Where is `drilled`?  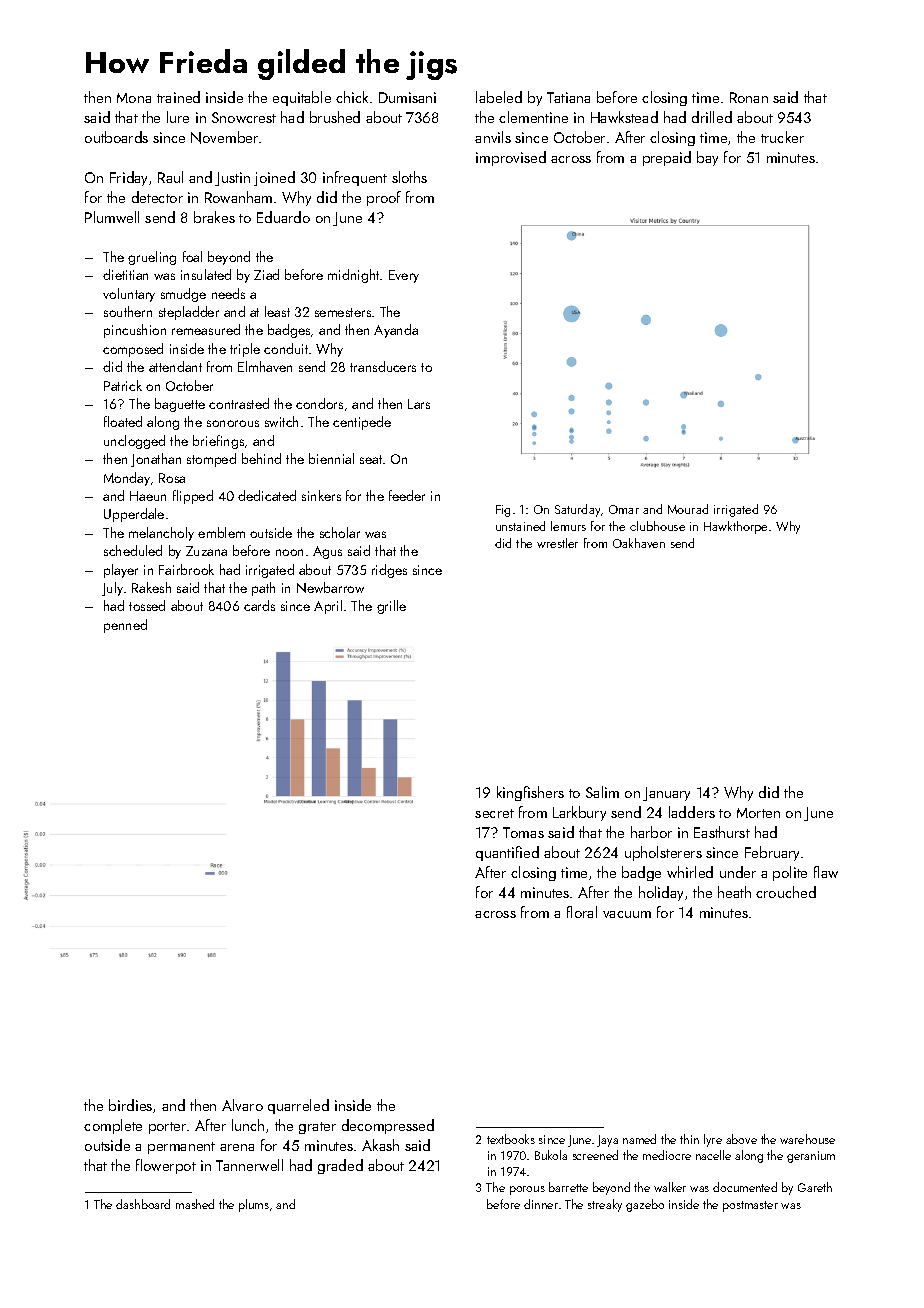 drilled is located at coordinates (712, 117).
